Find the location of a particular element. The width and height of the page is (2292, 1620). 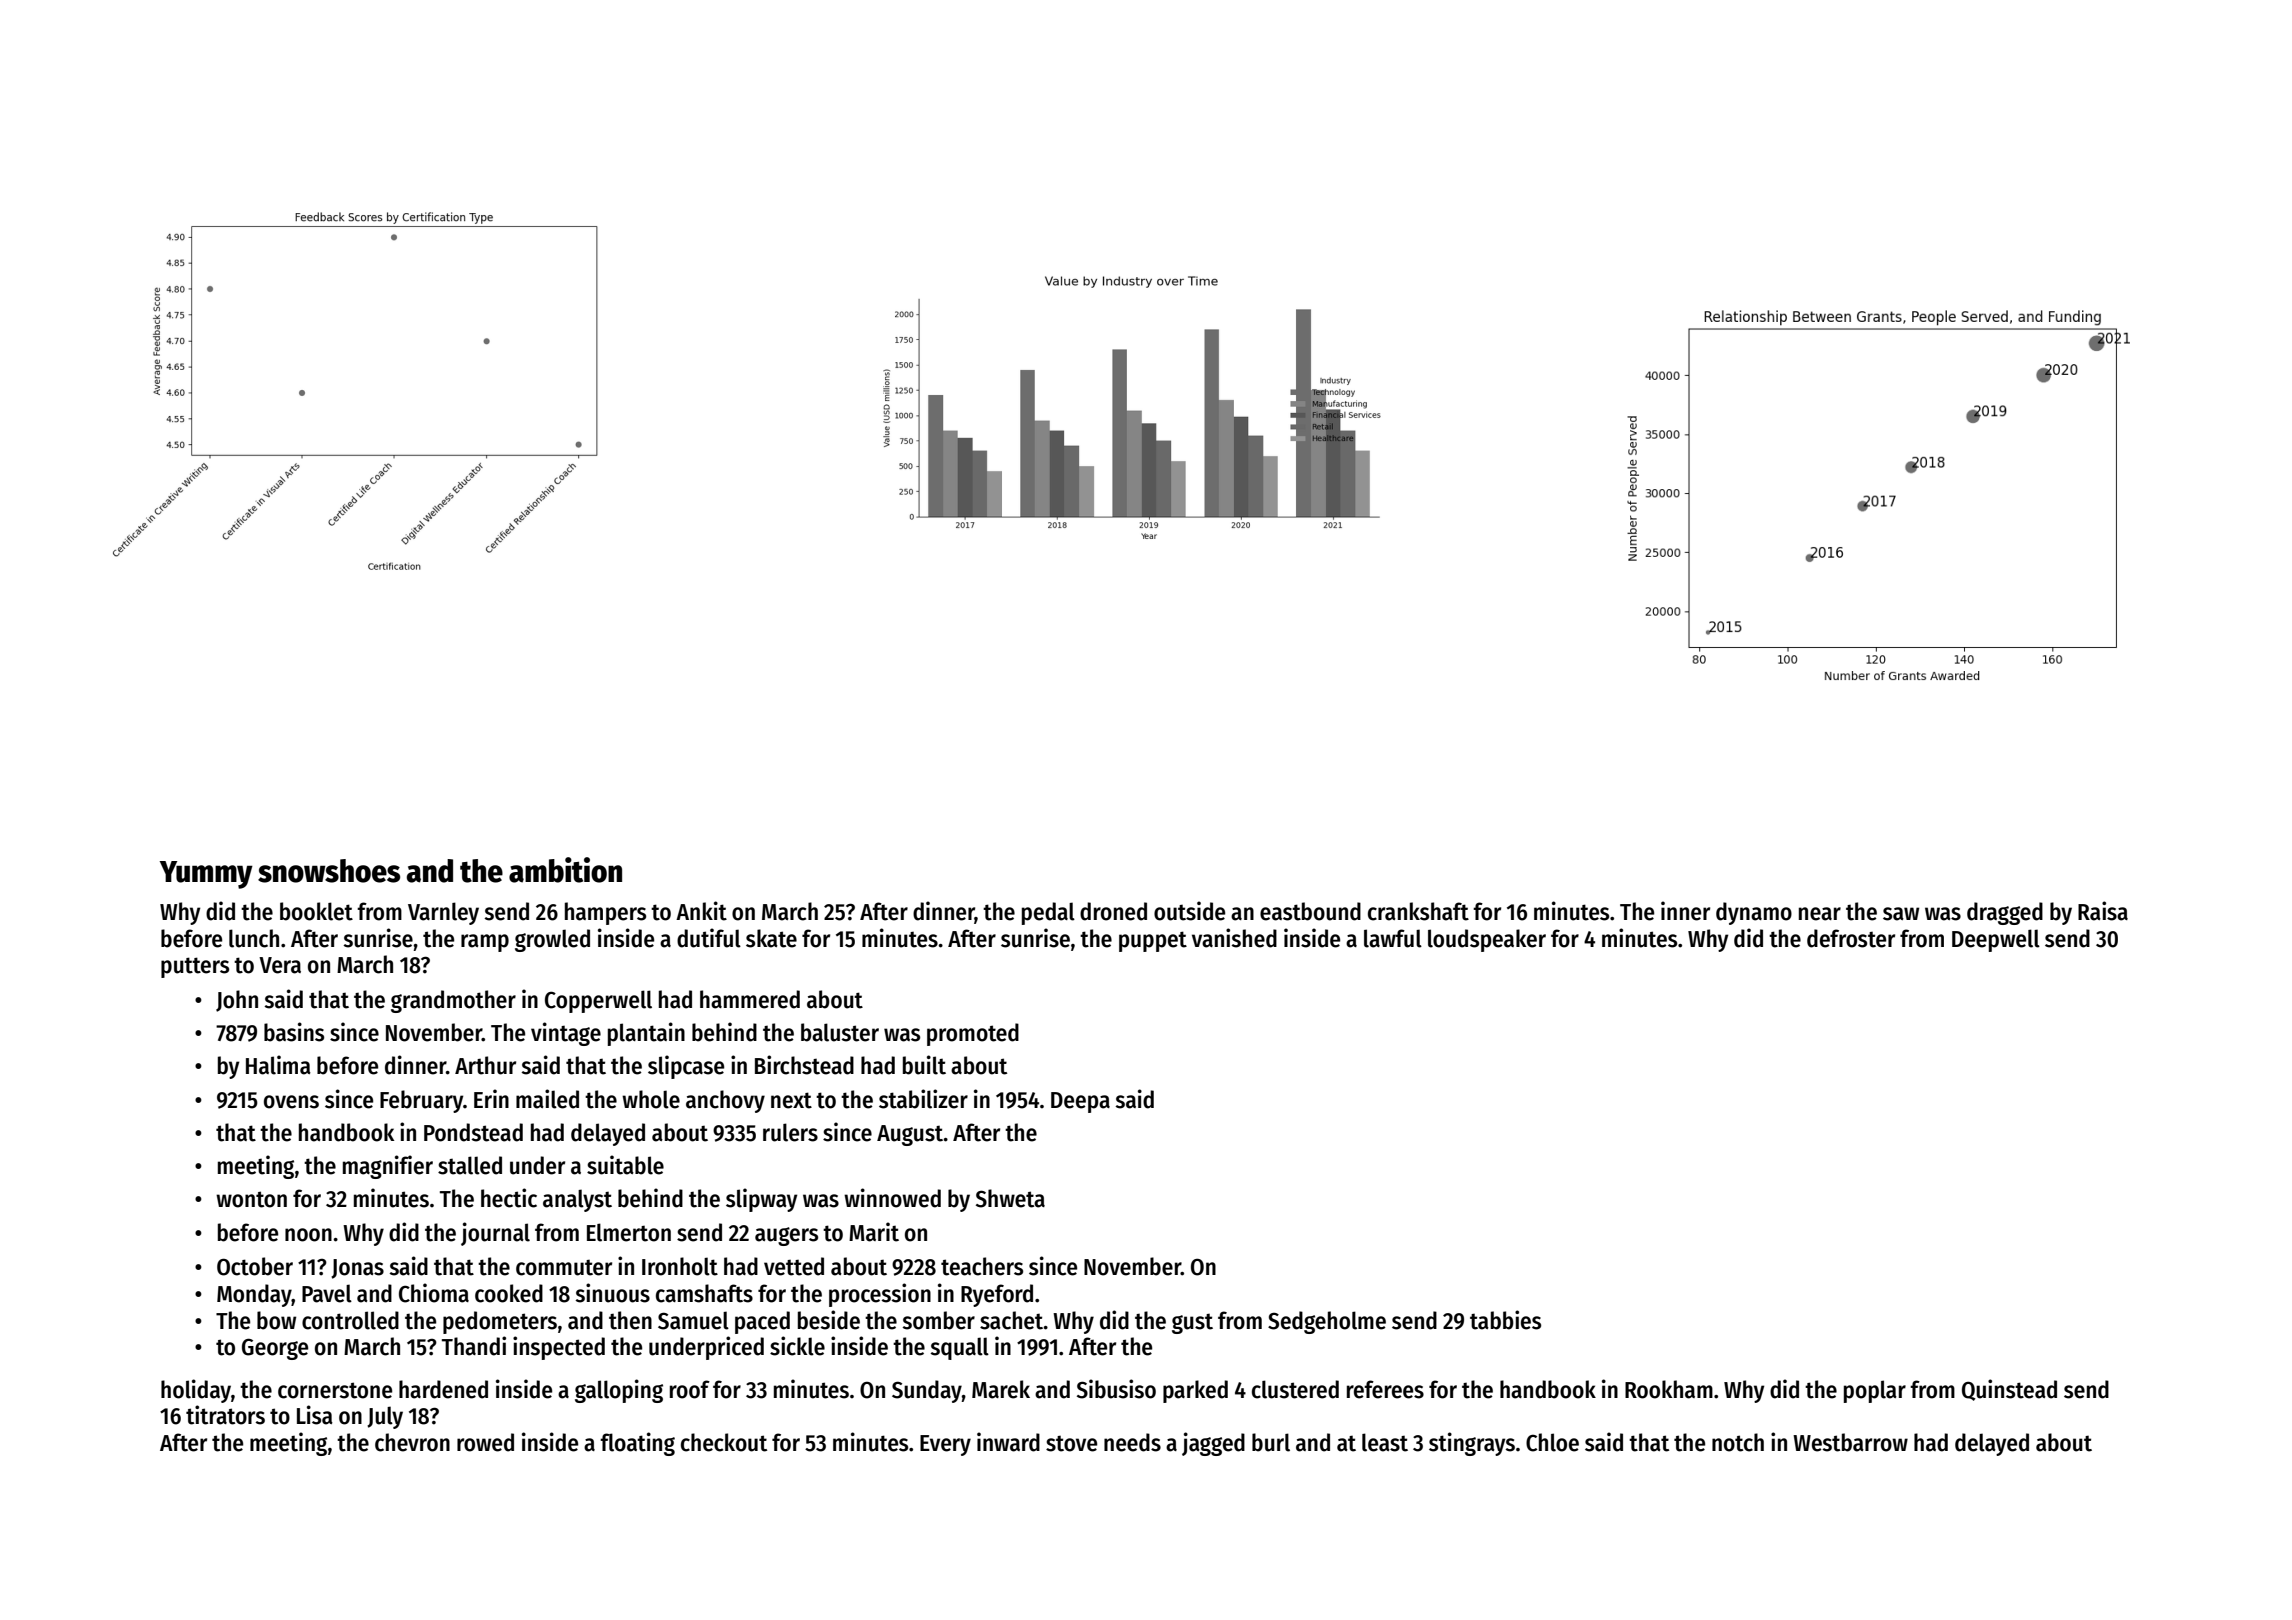

droned is located at coordinates (1113, 911).
